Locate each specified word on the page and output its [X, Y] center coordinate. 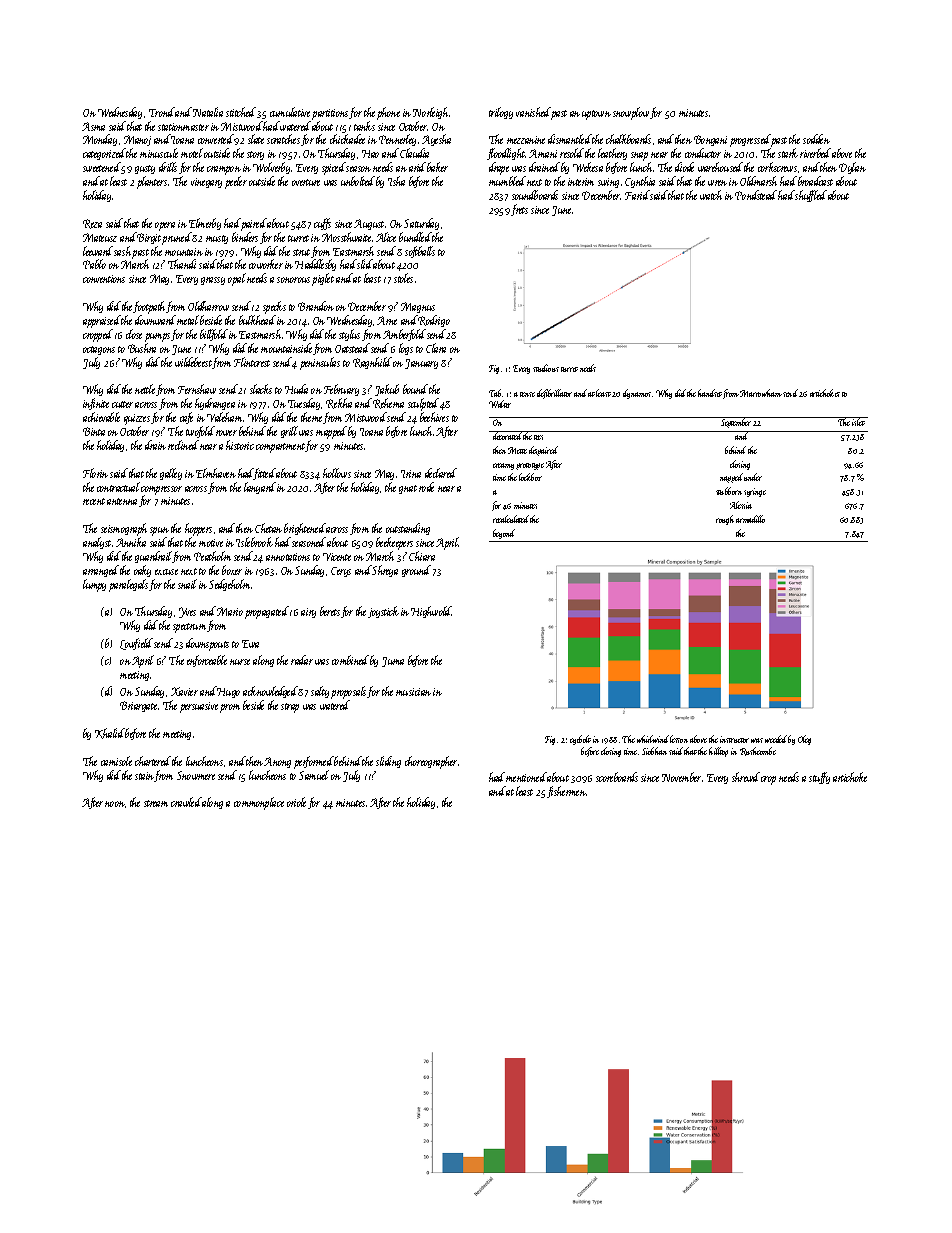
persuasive [199, 707]
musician [413, 692]
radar [302, 660]
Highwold [431, 612]
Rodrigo [434, 321]
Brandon [316, 306]
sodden [816, 139]
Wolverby [271, 168]
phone [388, 113]
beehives [434, 417]
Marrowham [761, 393]
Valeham [225, 417]
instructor [734, 739]
